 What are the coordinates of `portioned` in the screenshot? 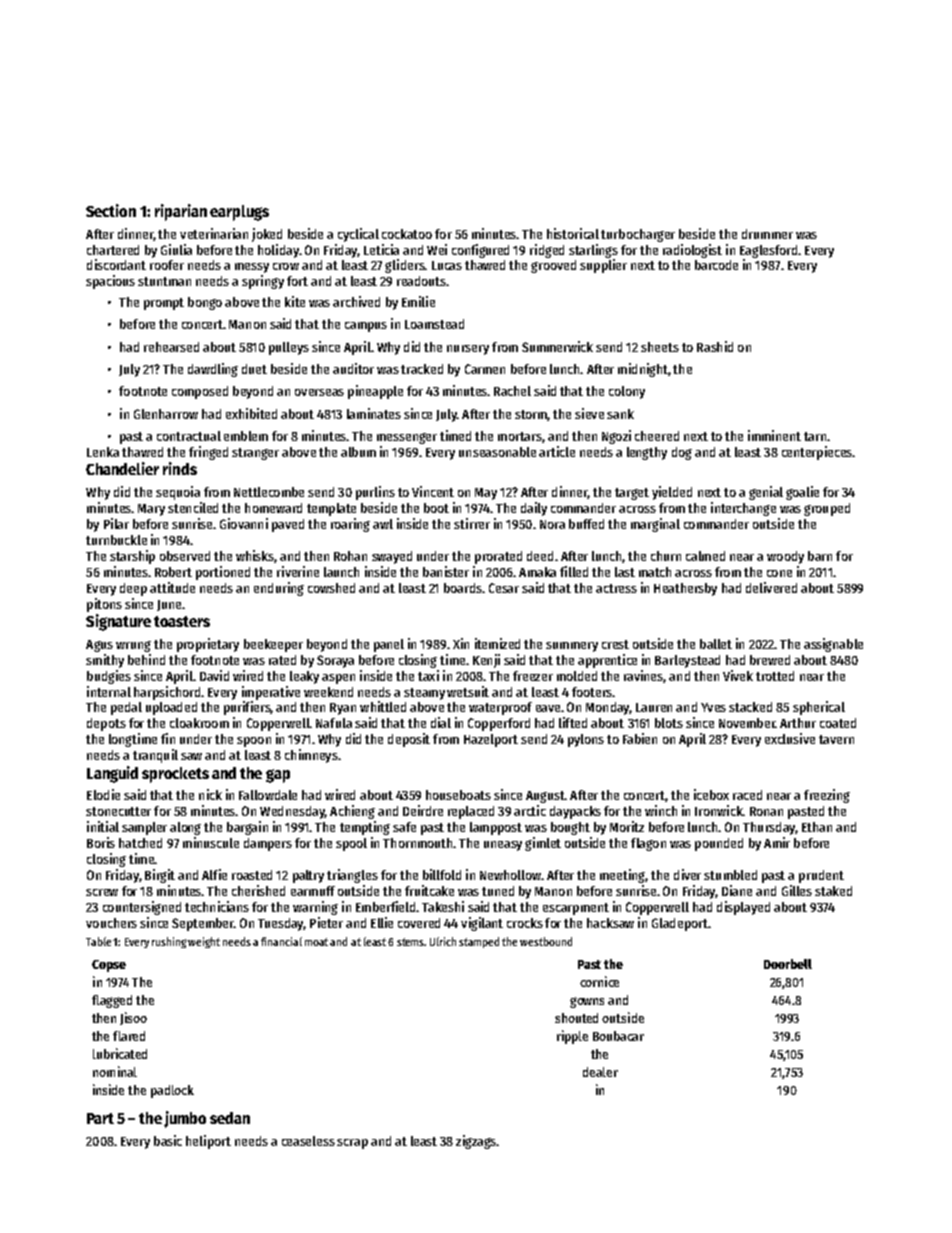 It's located at (223, 573).
